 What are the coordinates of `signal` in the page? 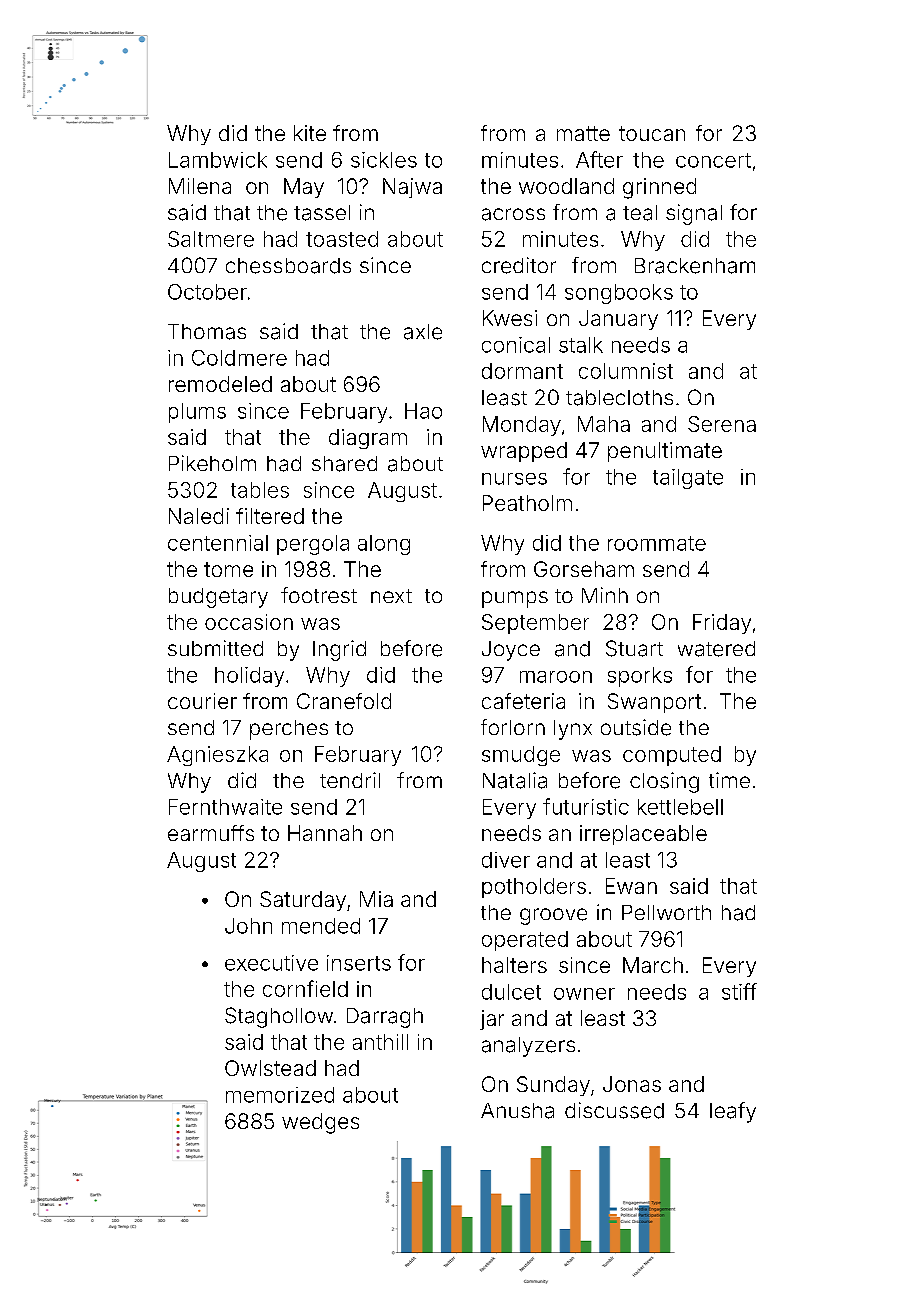 It's located at (694, 214).
